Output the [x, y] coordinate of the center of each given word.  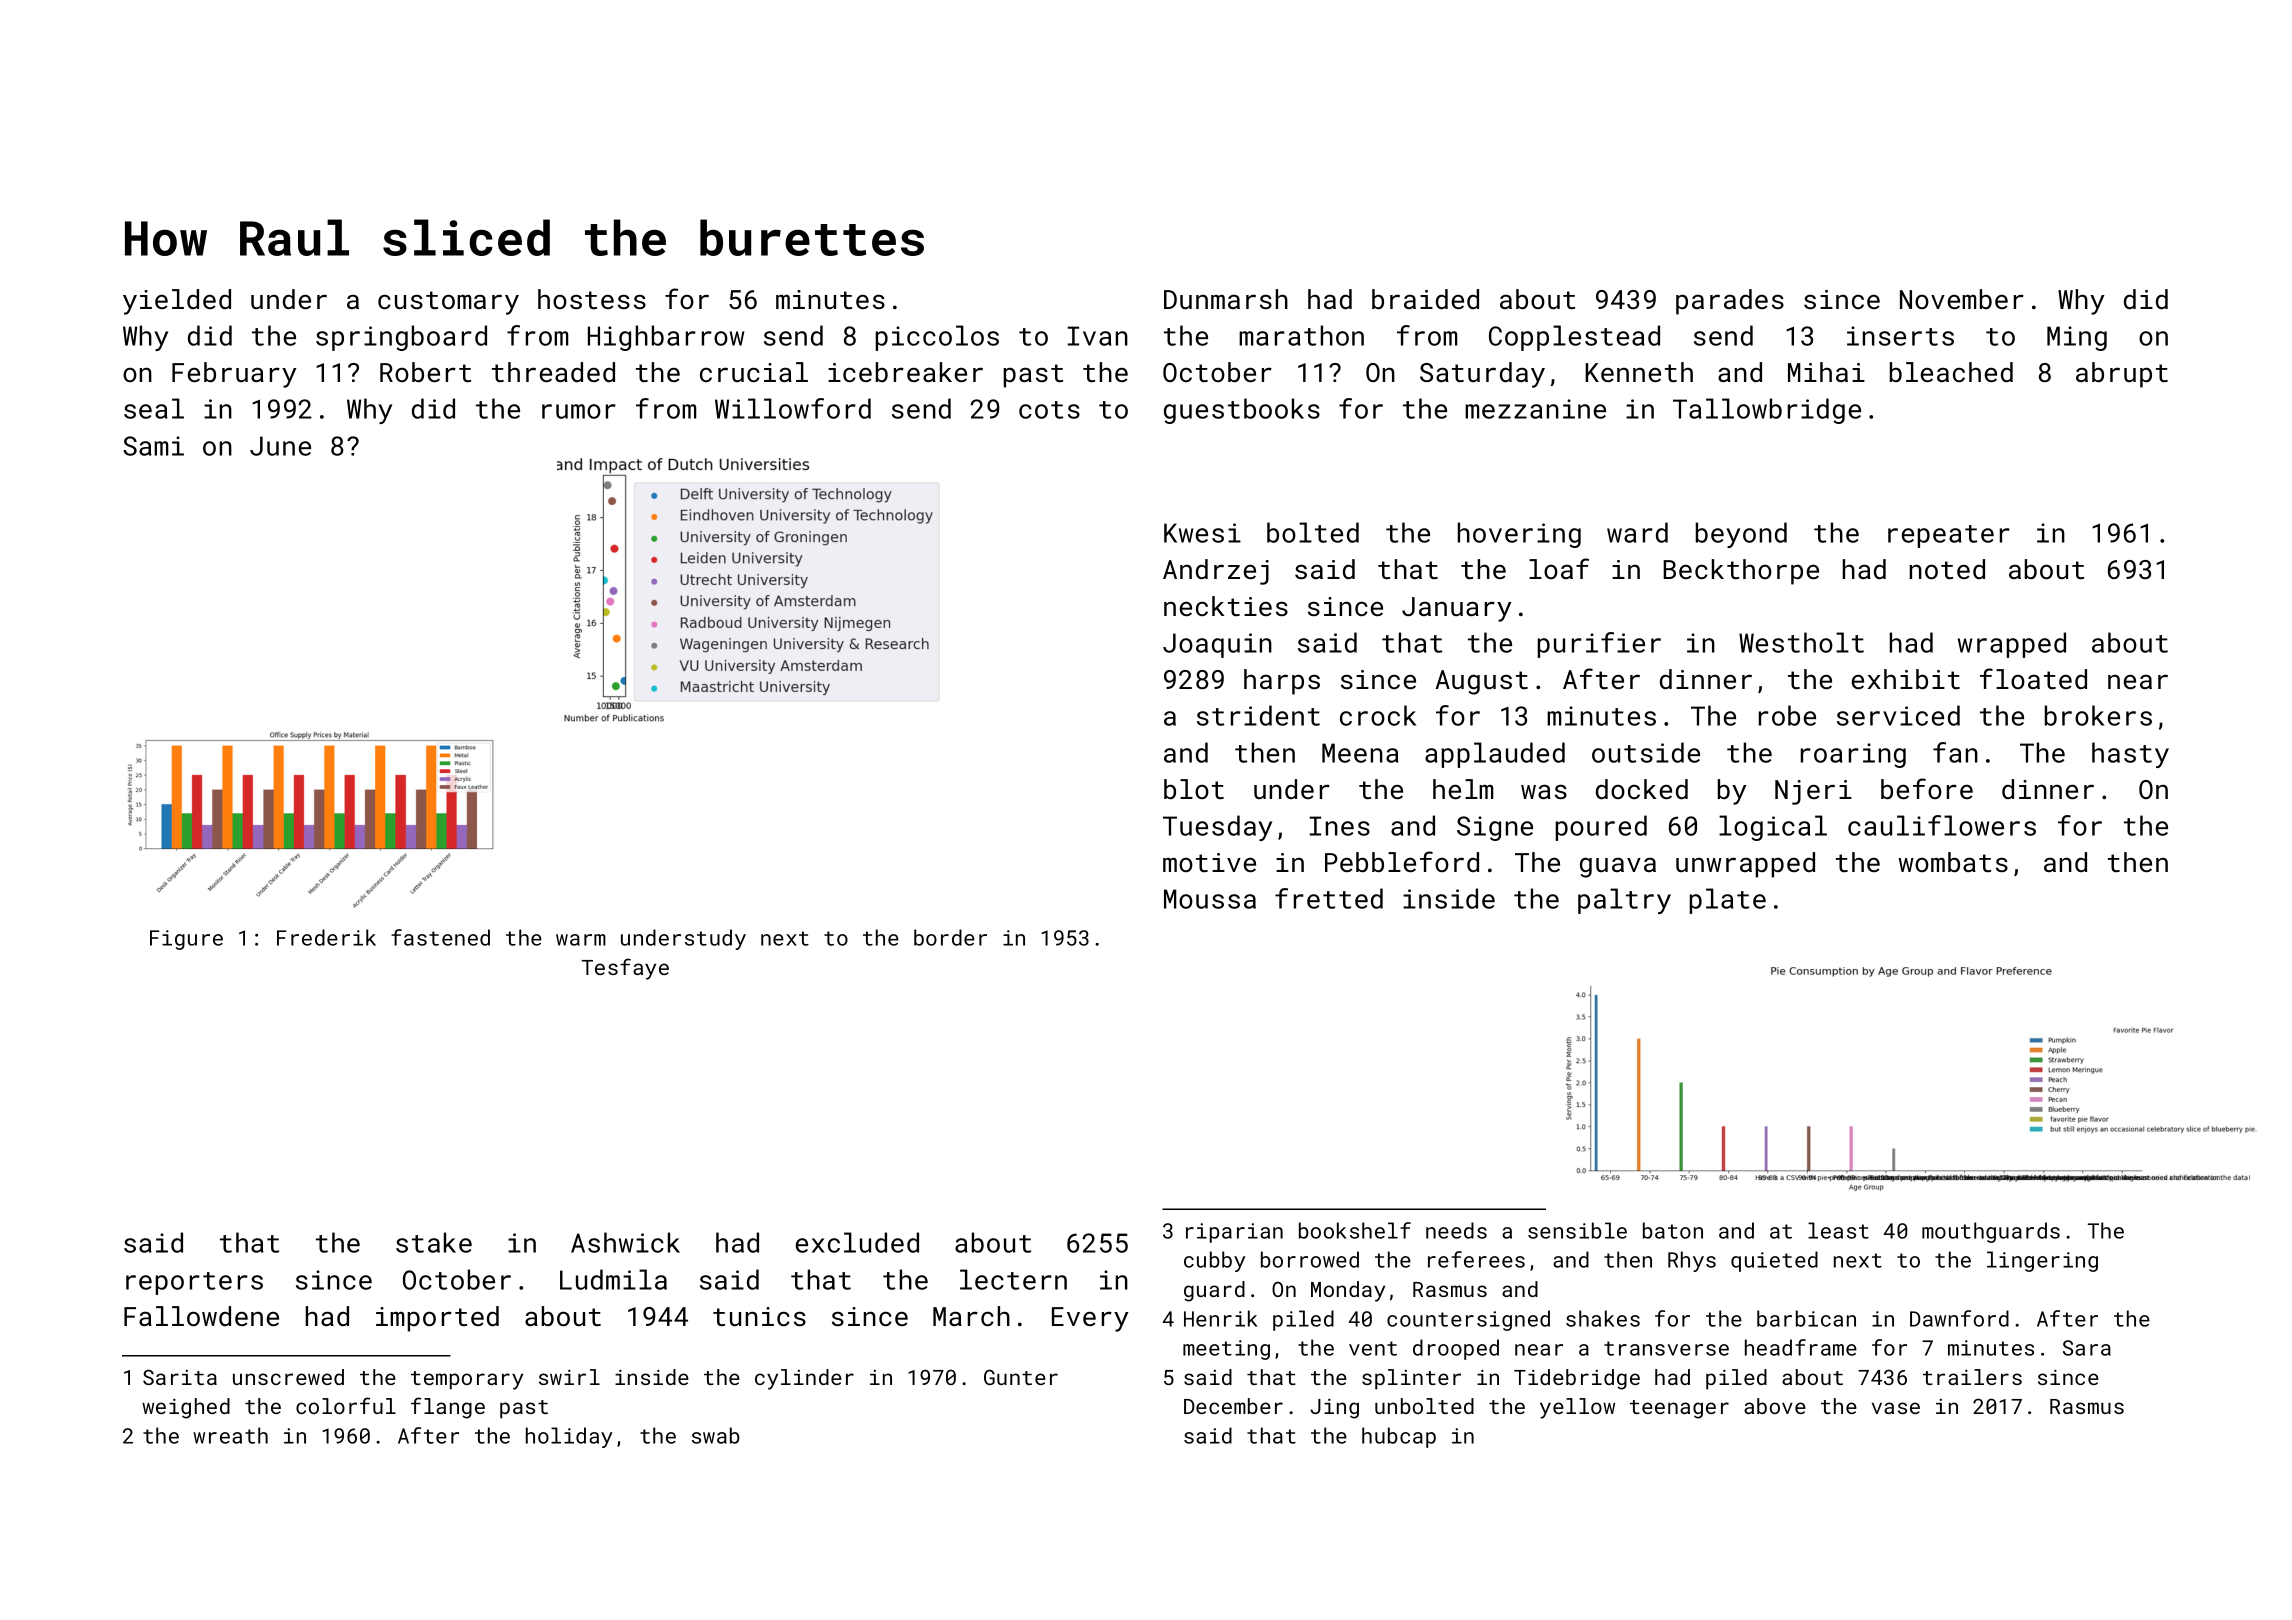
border [950, 937]
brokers [2098, 715]
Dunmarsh [1226, 299]
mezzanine [1535, 409]
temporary [467, 1380]
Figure [186, 940]
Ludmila [613, 1279]
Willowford [793, 408]
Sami [153, 446]
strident [1258, 715]
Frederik [326, 937]
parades [1730, 302]
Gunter [1021, 1377]
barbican [1806, 1318]
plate [1727, 901]
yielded [177, 302]
